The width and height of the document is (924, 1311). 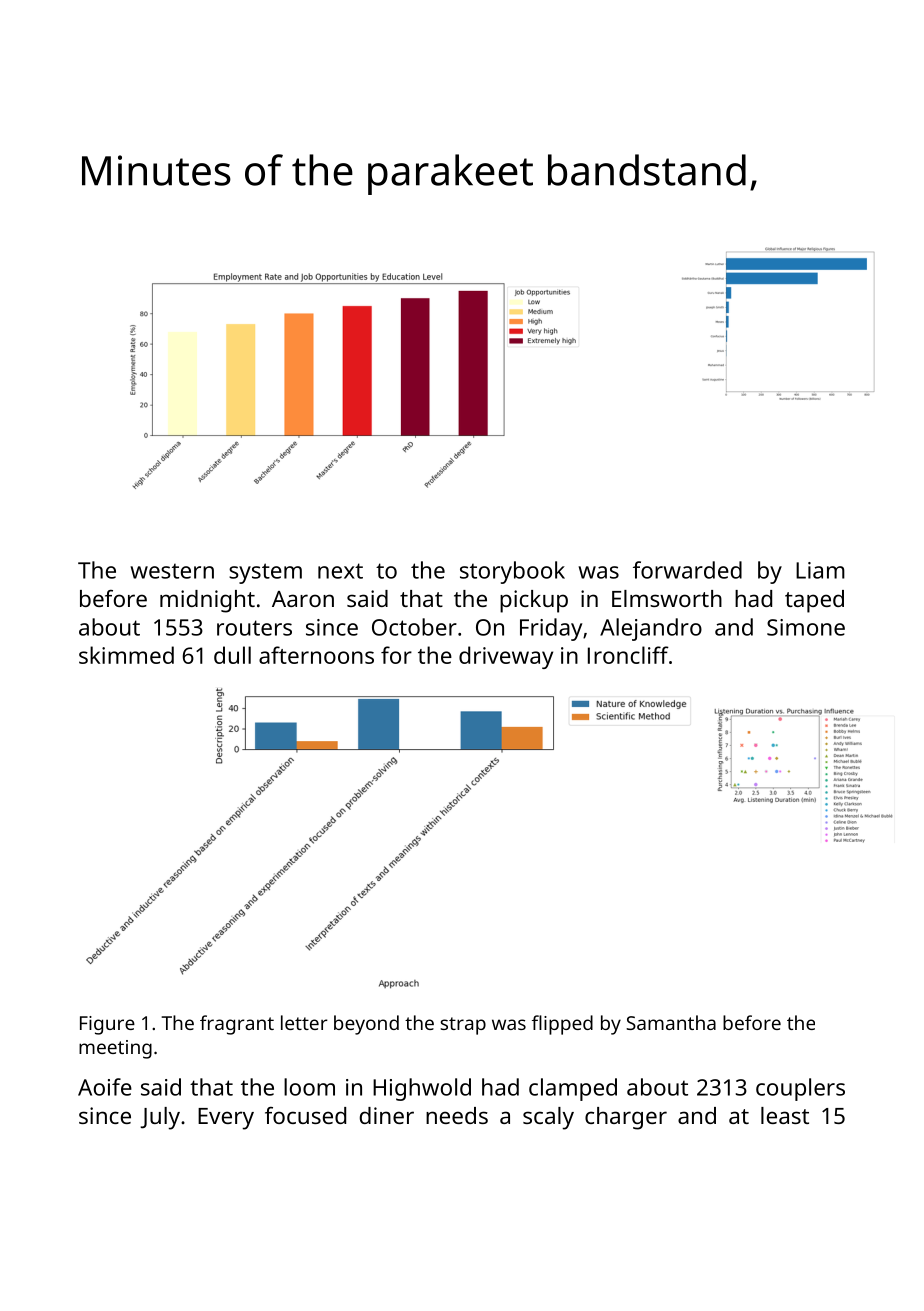 What do you see at coordinates (506, 657) in the document?
I see `driveway` at bounding box center [506, 657].
